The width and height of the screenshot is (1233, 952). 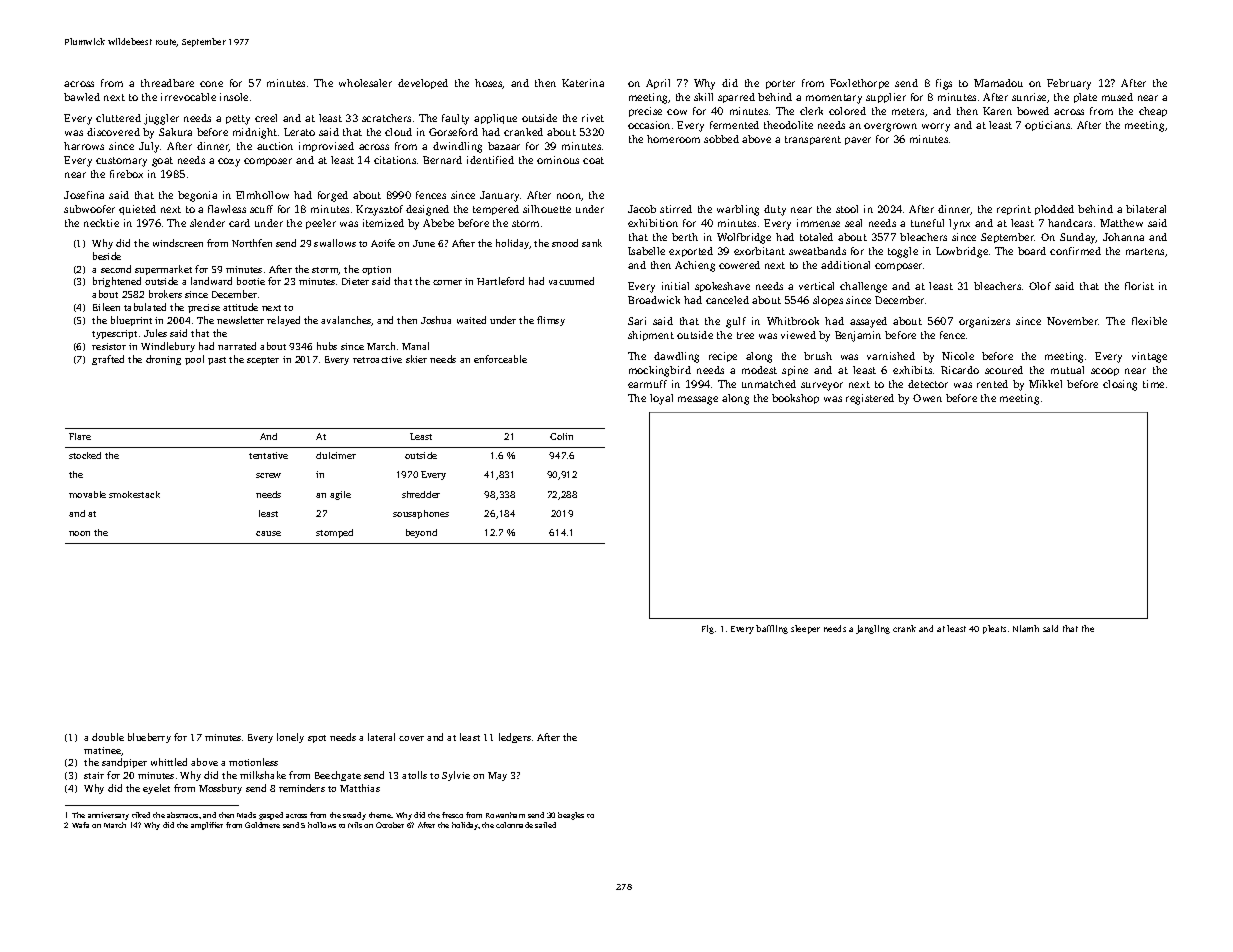 What do you see at coordinates (365, 83) in the screenshot?
I see `wholesaler` at bounding box center [365, 83].
